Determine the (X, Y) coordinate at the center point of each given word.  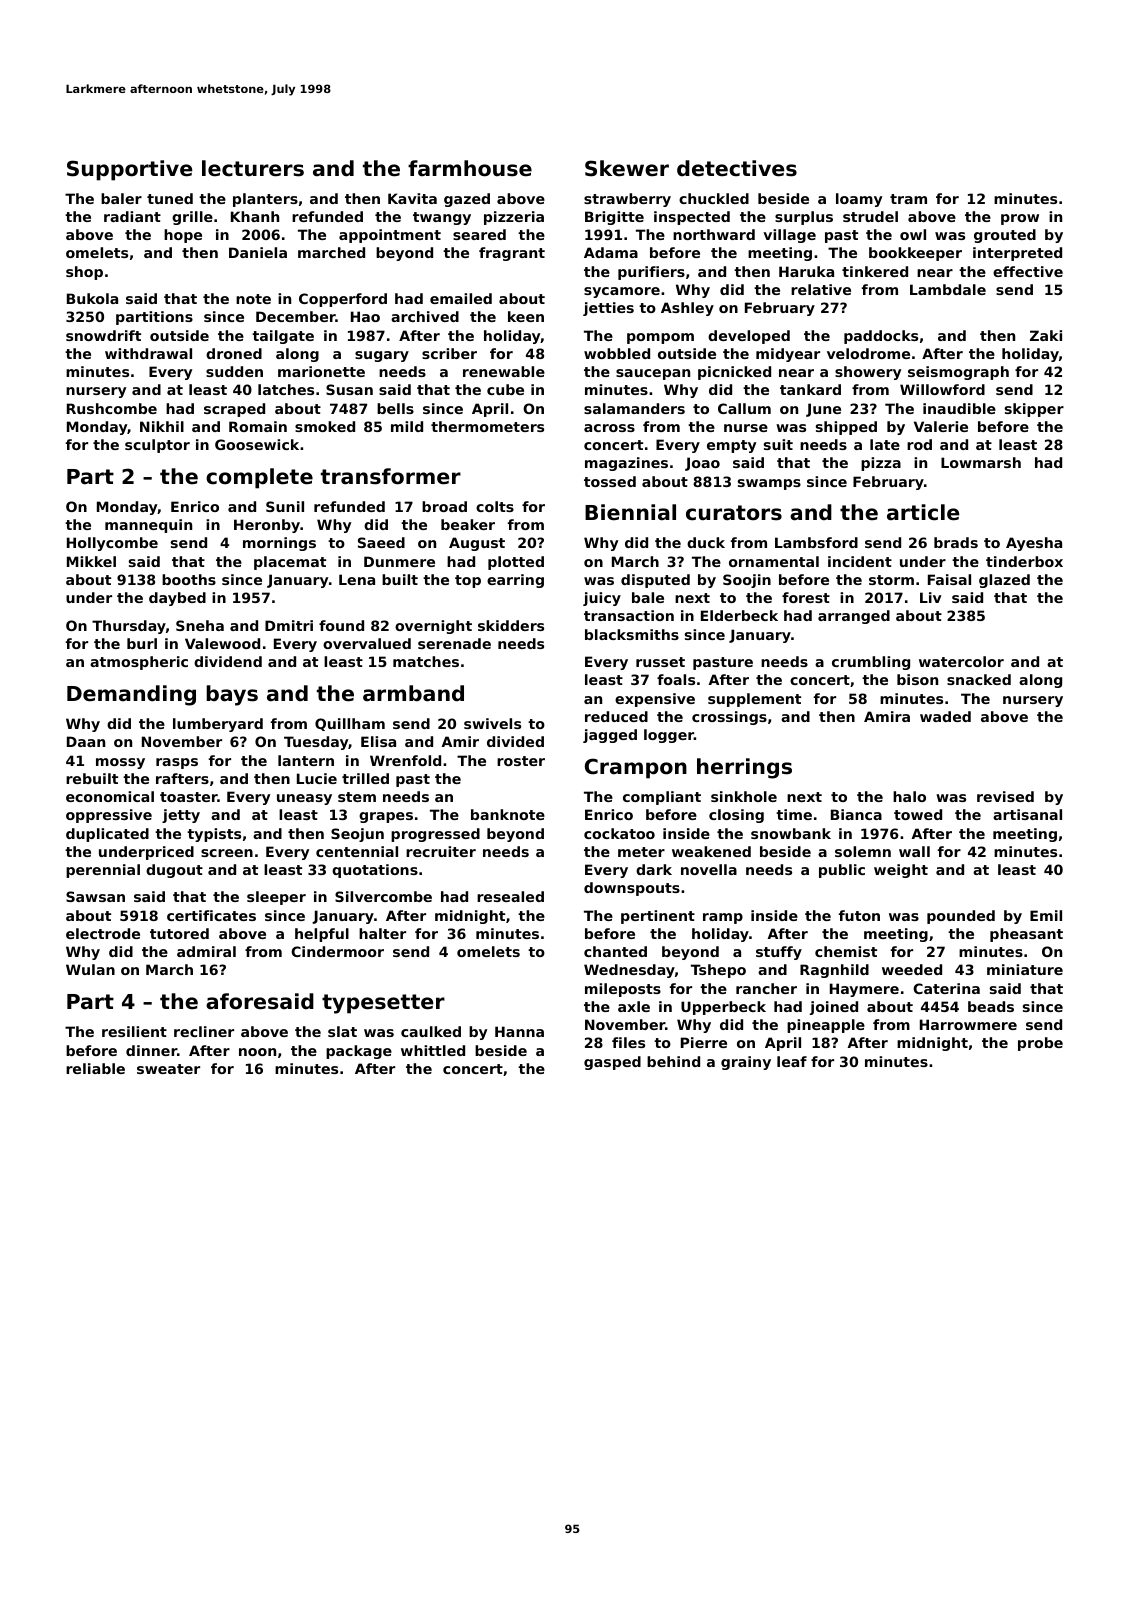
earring (515, 581)
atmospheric (139, 663)
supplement (754, 700)
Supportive (129, 170)
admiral (206, 951)
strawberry (627, 200)
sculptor (157, 446)
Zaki (1046, 335)
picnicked (734, 373)
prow (1020, 219)
